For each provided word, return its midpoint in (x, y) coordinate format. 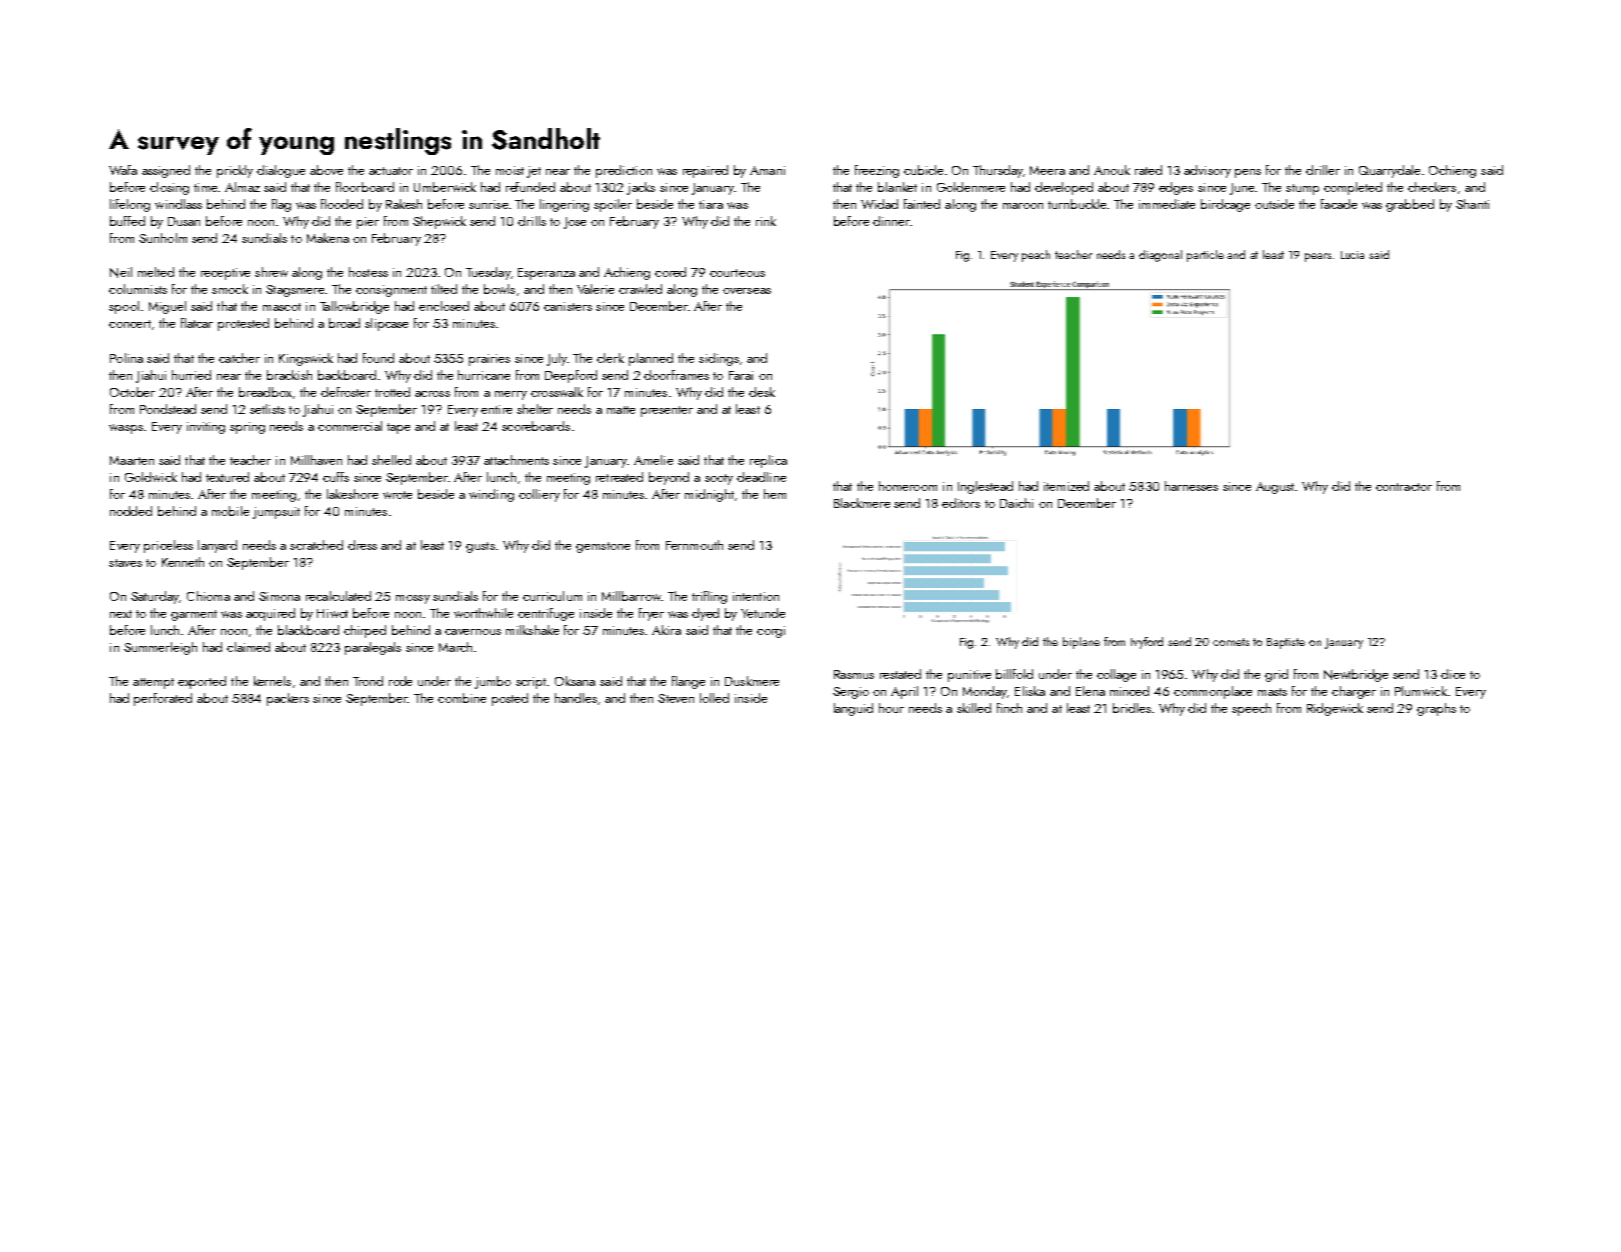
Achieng (627, 273)
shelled (391, 460)
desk (762, 392)
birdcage (1225, 205)
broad (344, 323)
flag (281, 205)
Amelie (653, 460)
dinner (891, 221)
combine (462, 698)
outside (1274, 204)
